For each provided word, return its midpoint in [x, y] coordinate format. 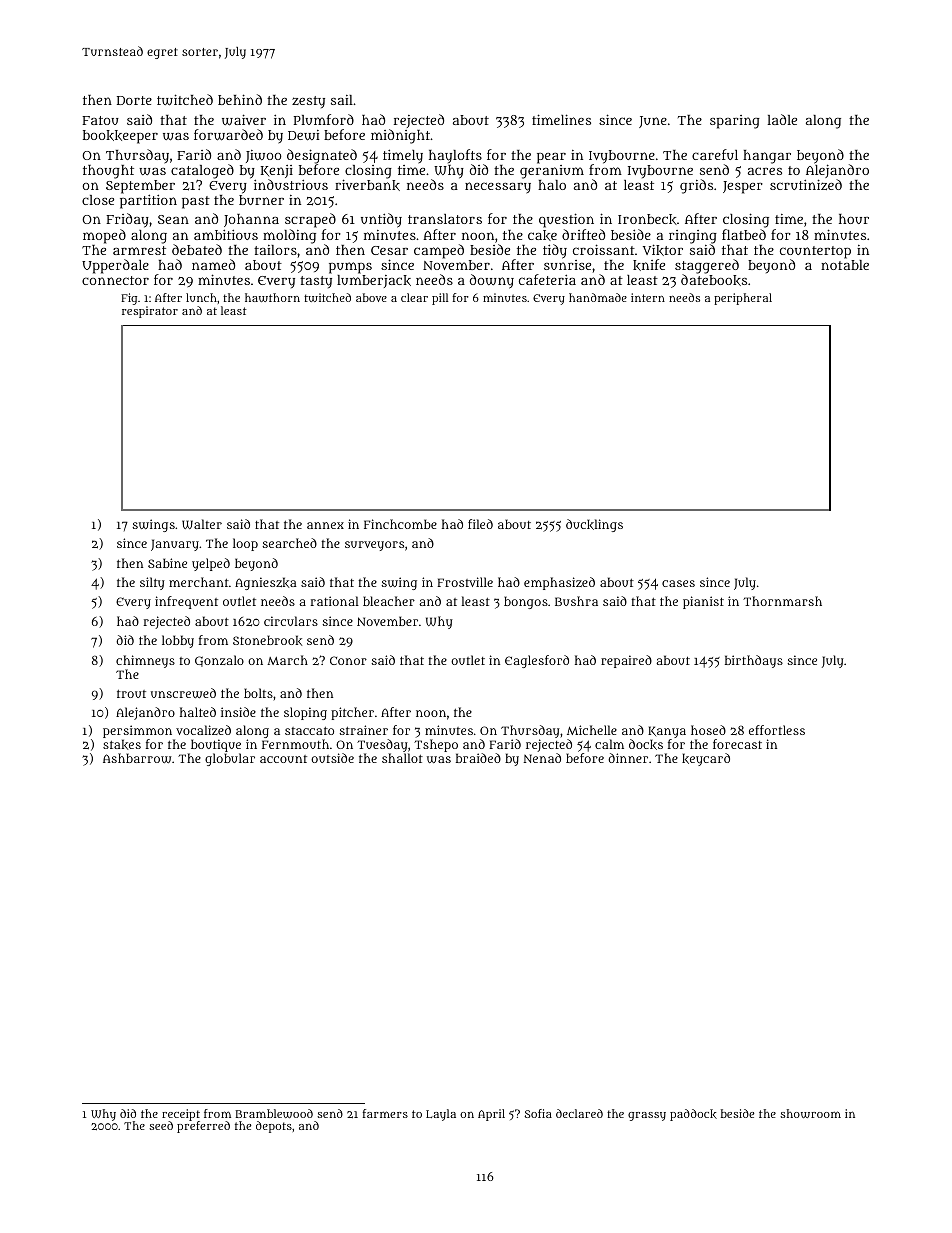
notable [845, 265]
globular [230, 759]
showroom [810, 1113]
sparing [735, 122]
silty [152, 583]
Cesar [389, 250]
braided [478, 758]
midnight [400, 136]
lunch [201, 297]
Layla [441, 1115]
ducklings [594, 525]
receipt [181, 1115]
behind [240, 99]
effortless [777, 730]
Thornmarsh [782, 601]
